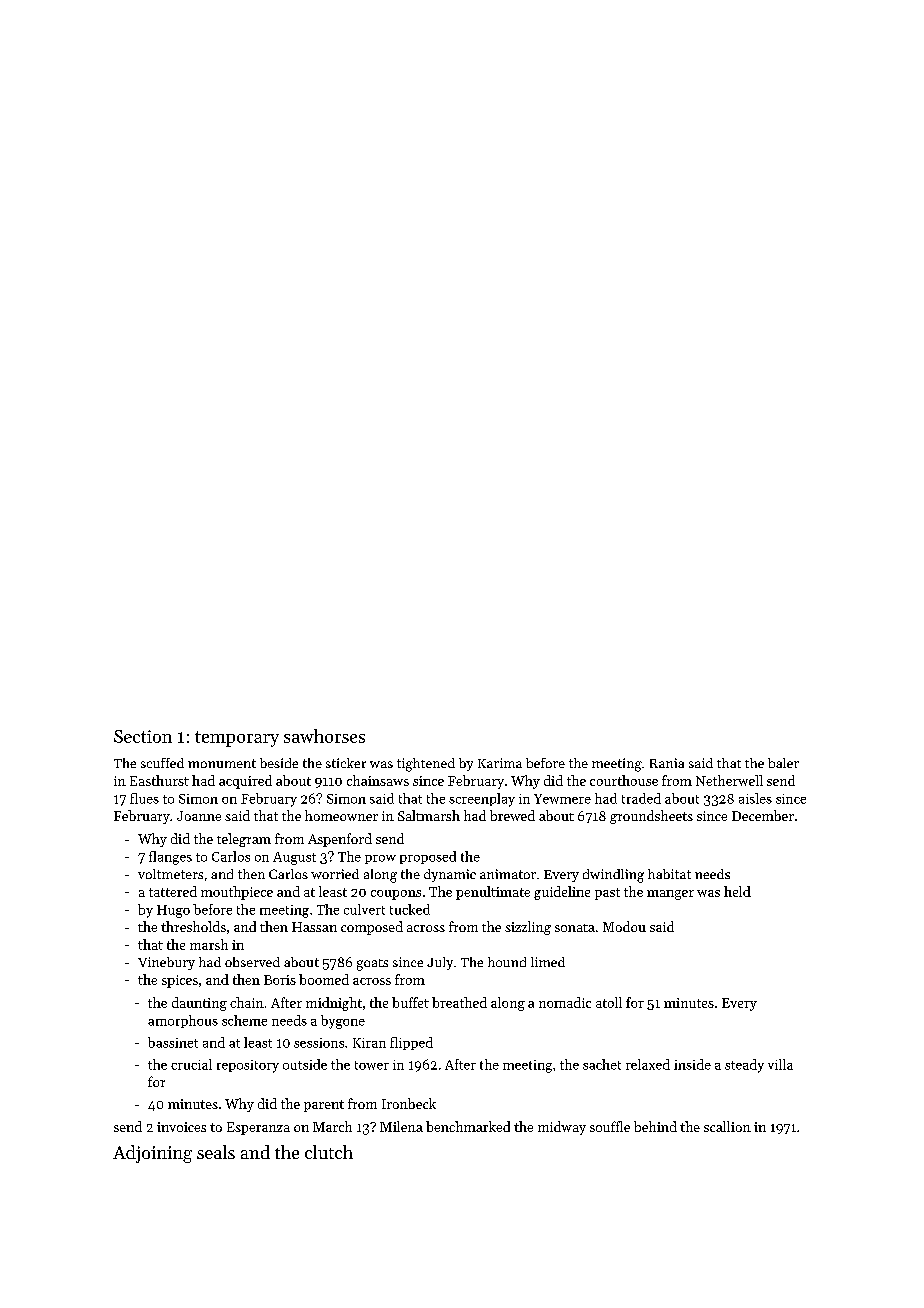 Image resolution: width=924 pixels, height=1308 pixels. I want to click on seals, so click(216, 1152).
